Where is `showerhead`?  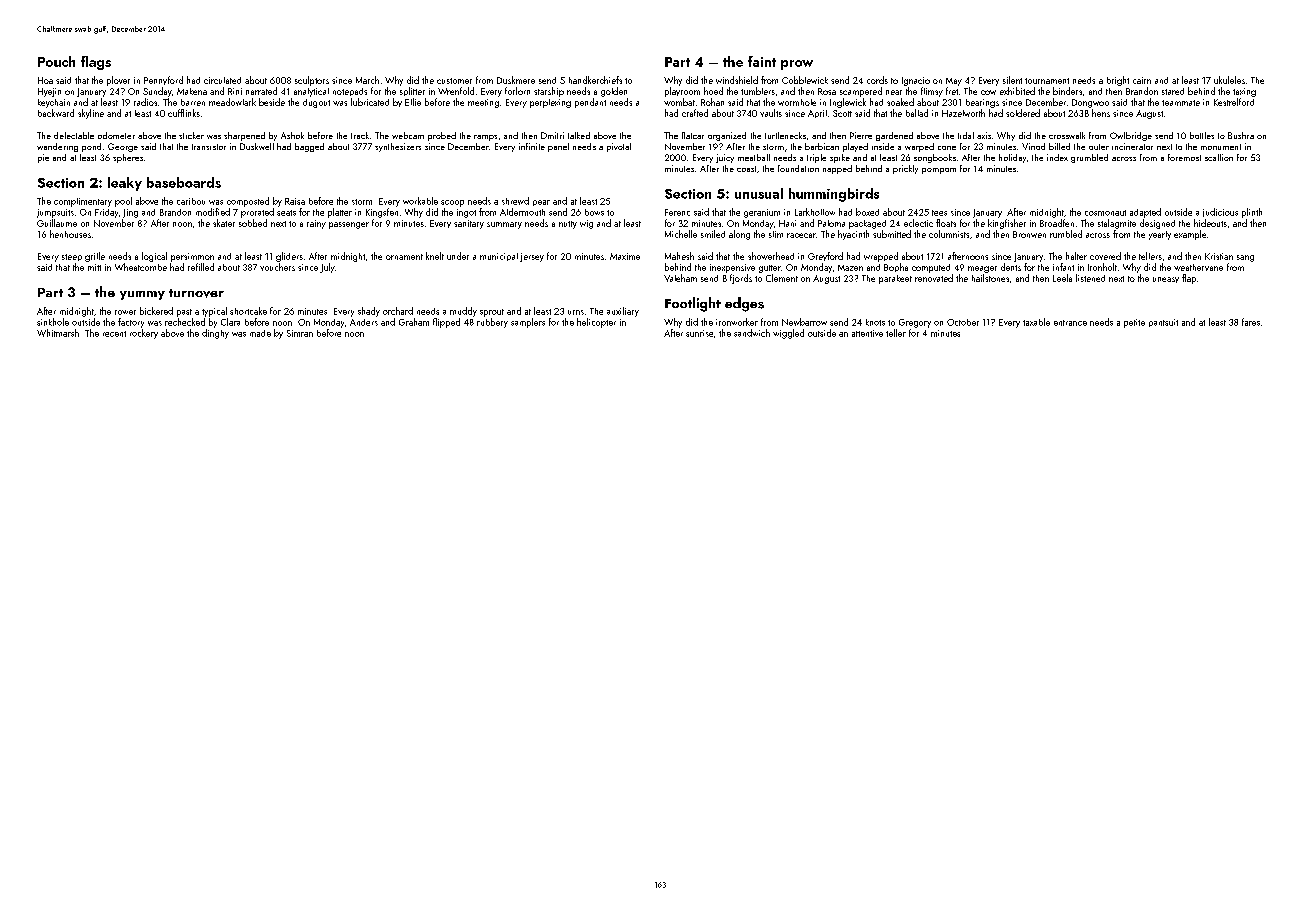
showerhead is located at coordinates (771, 256).
